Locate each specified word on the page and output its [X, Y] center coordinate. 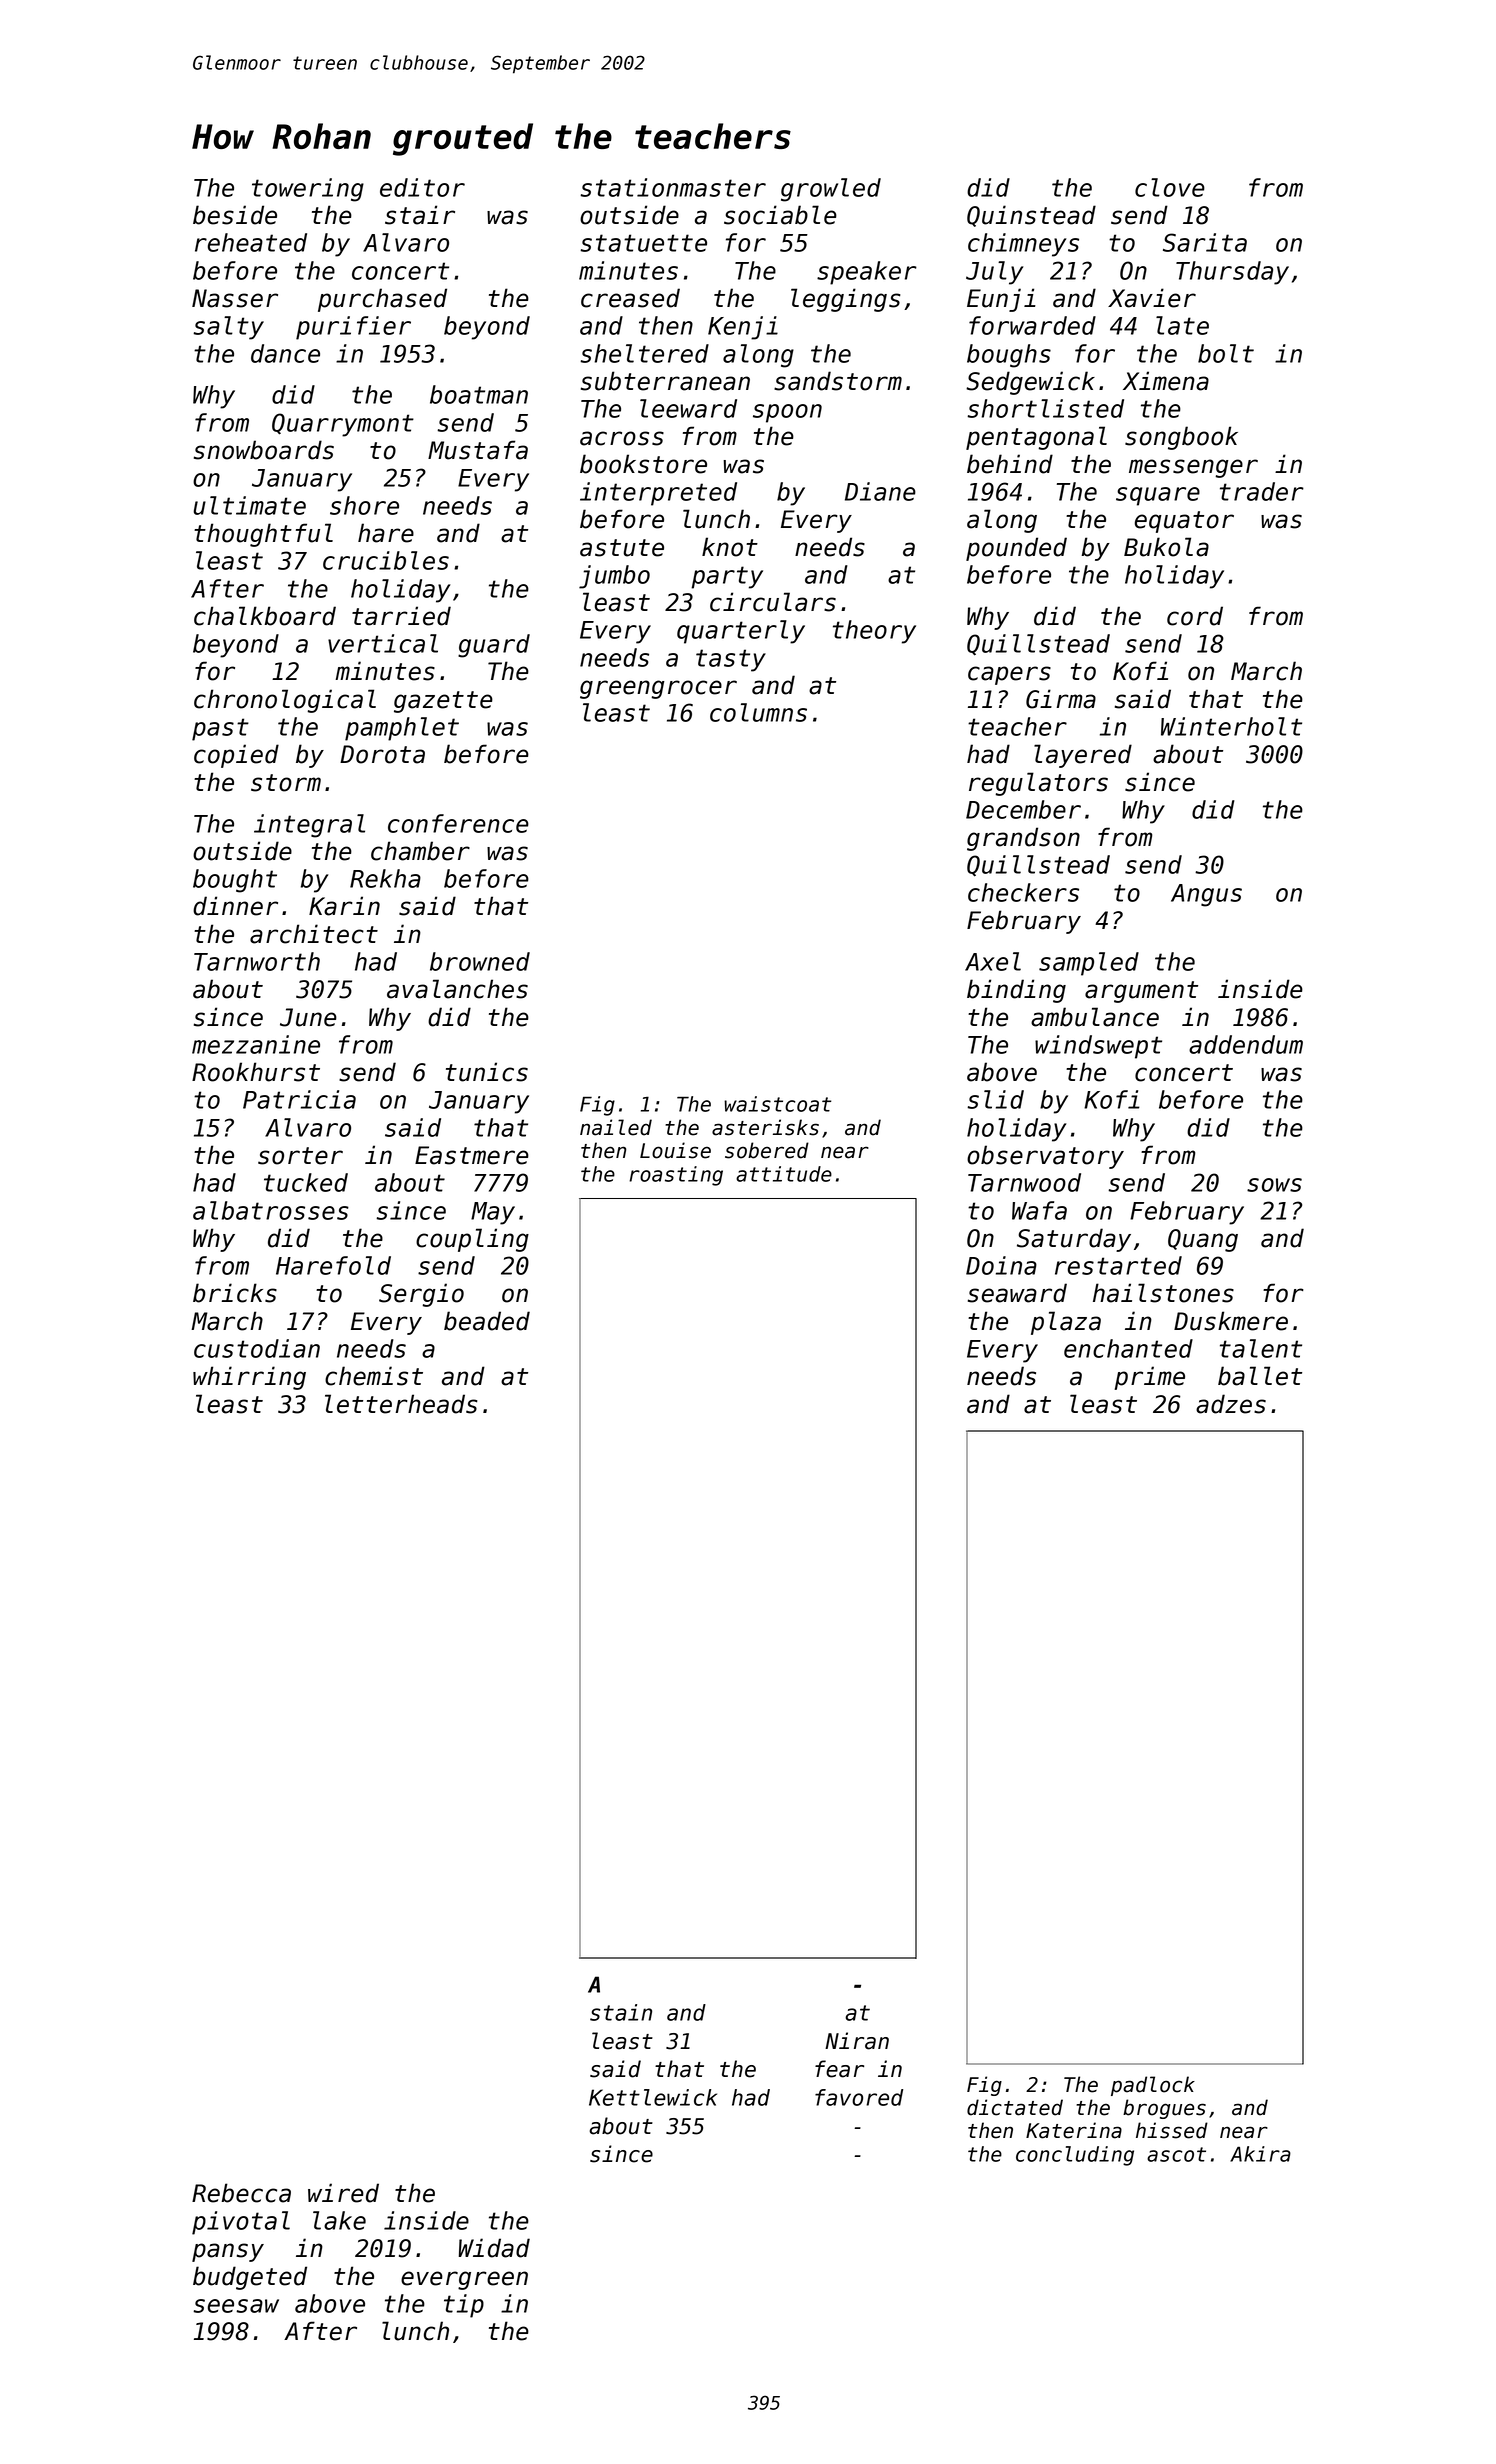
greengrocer [658, 689]
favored [859, 2097]
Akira [1260, 2154]
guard [494, 646]
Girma [1061, 699]
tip [464, 2306]
